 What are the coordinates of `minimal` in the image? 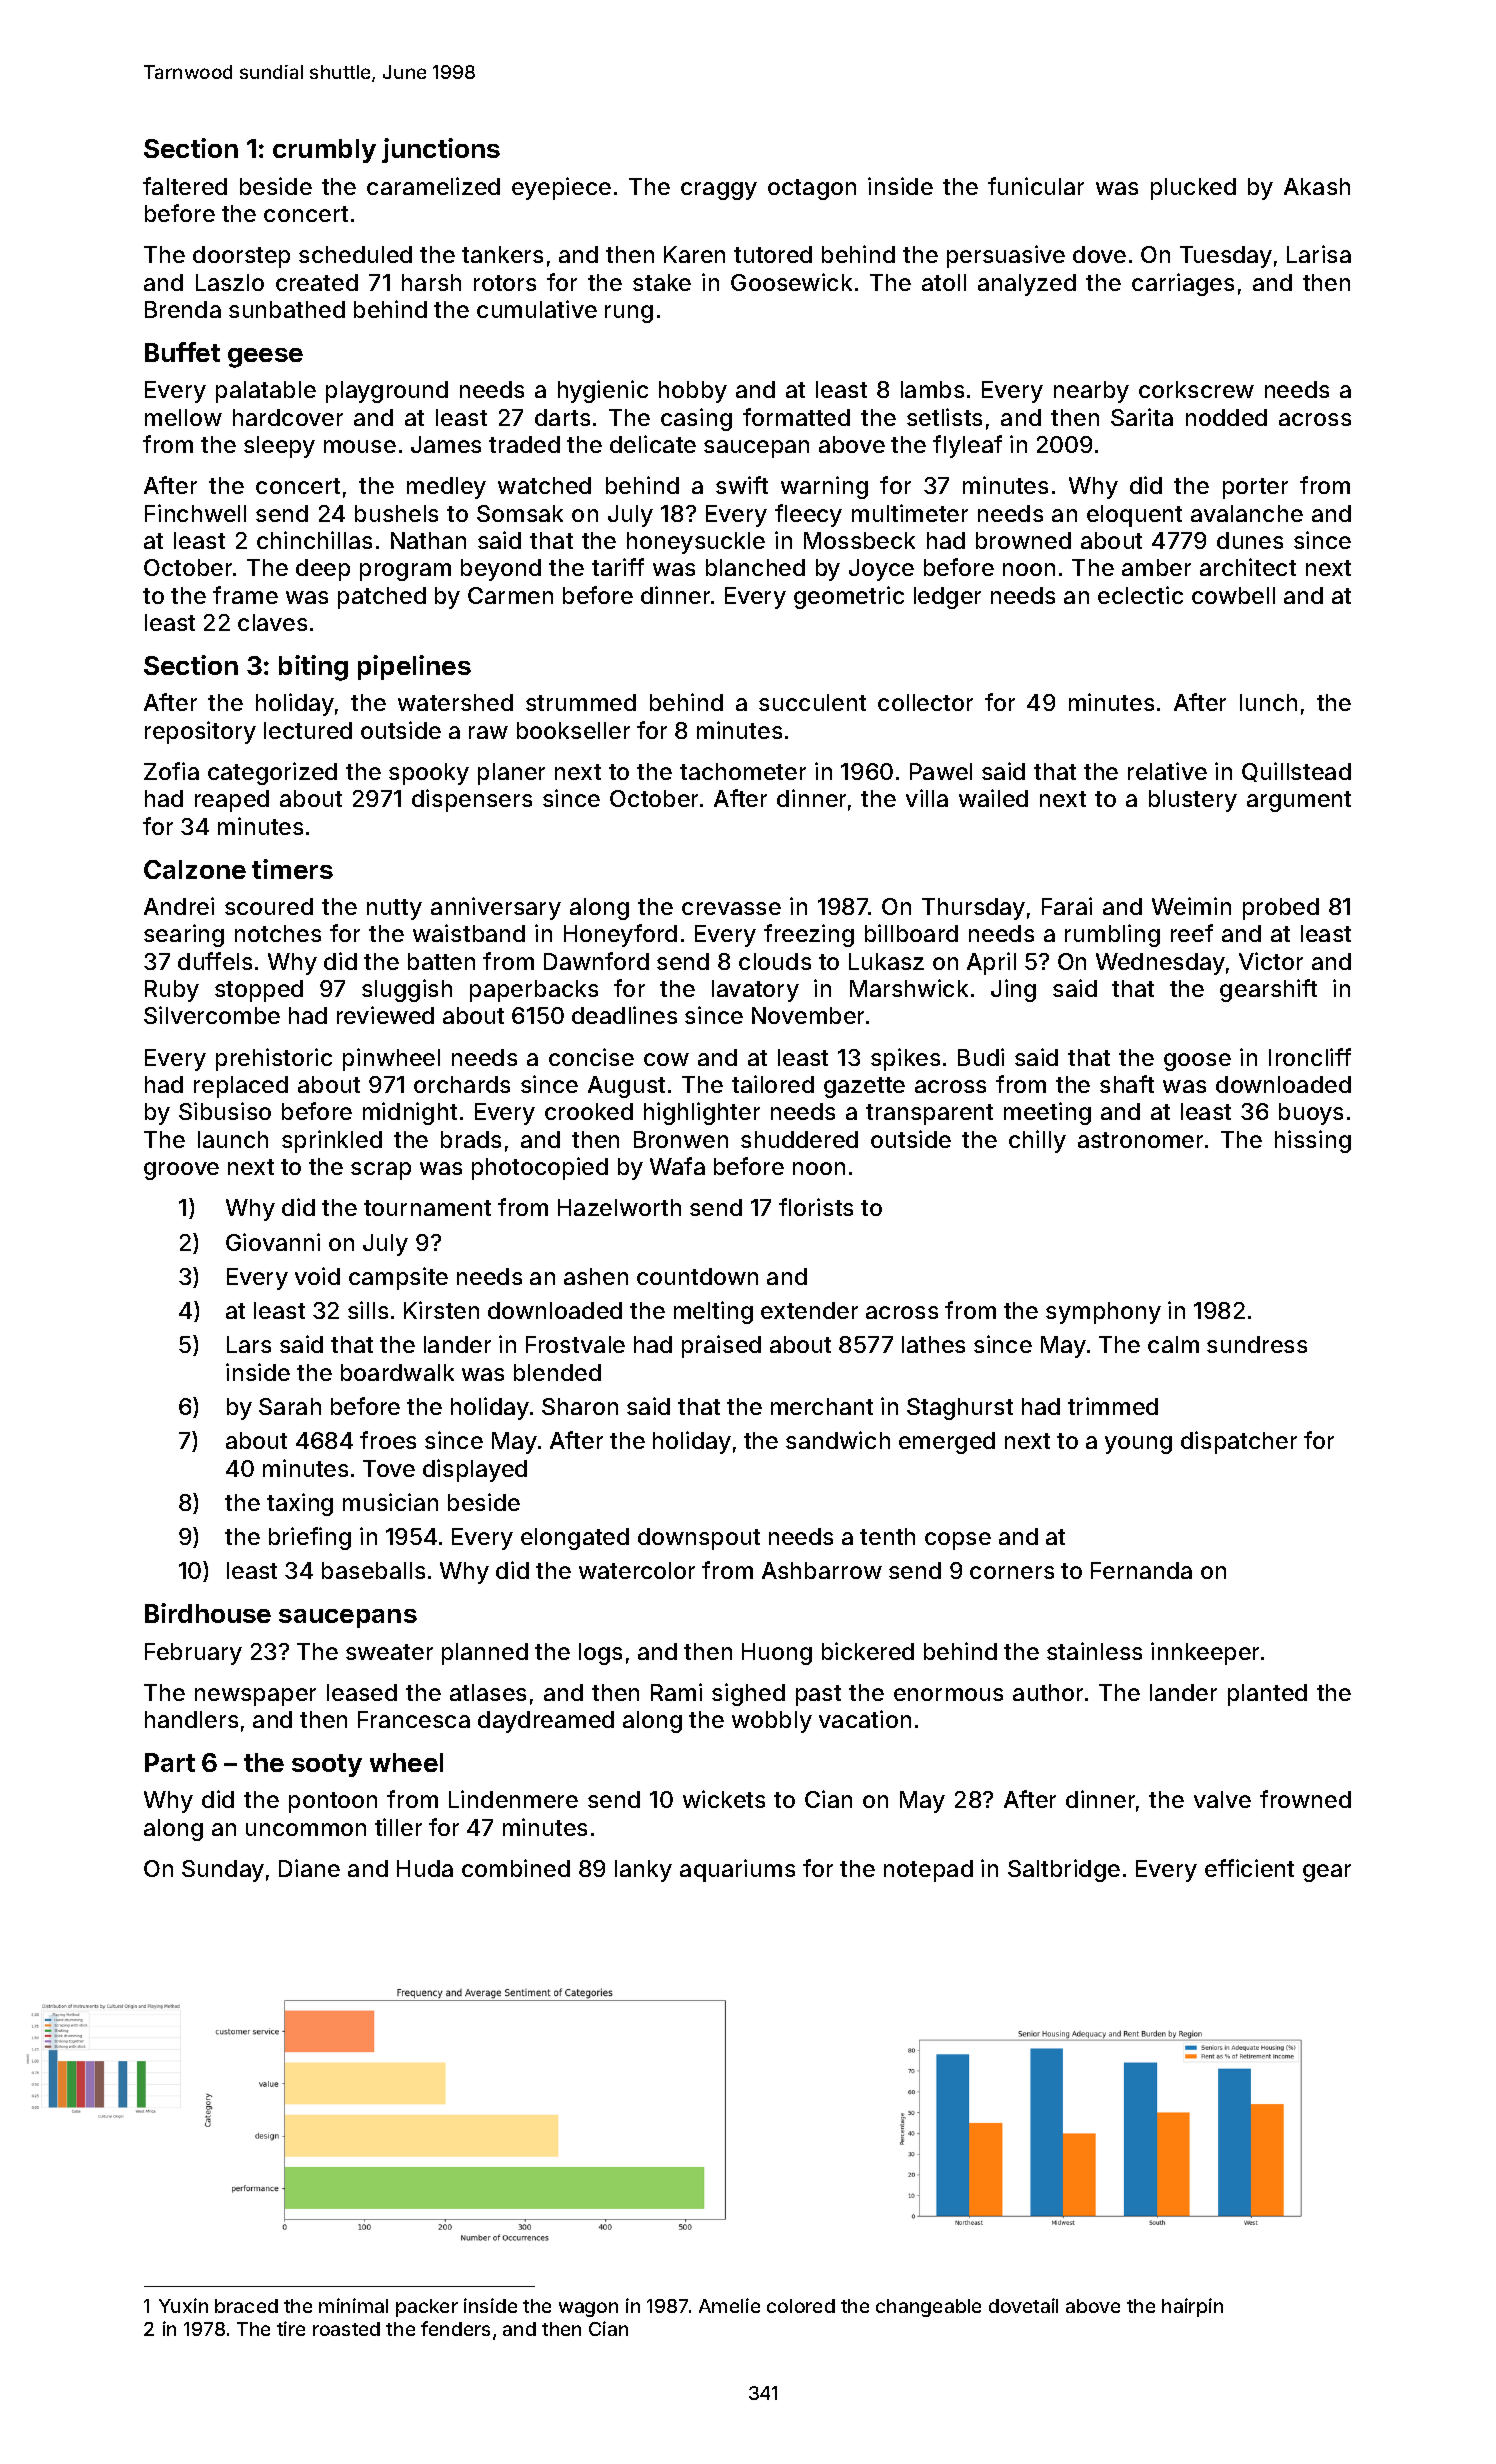 It's located at (353, 2305).
